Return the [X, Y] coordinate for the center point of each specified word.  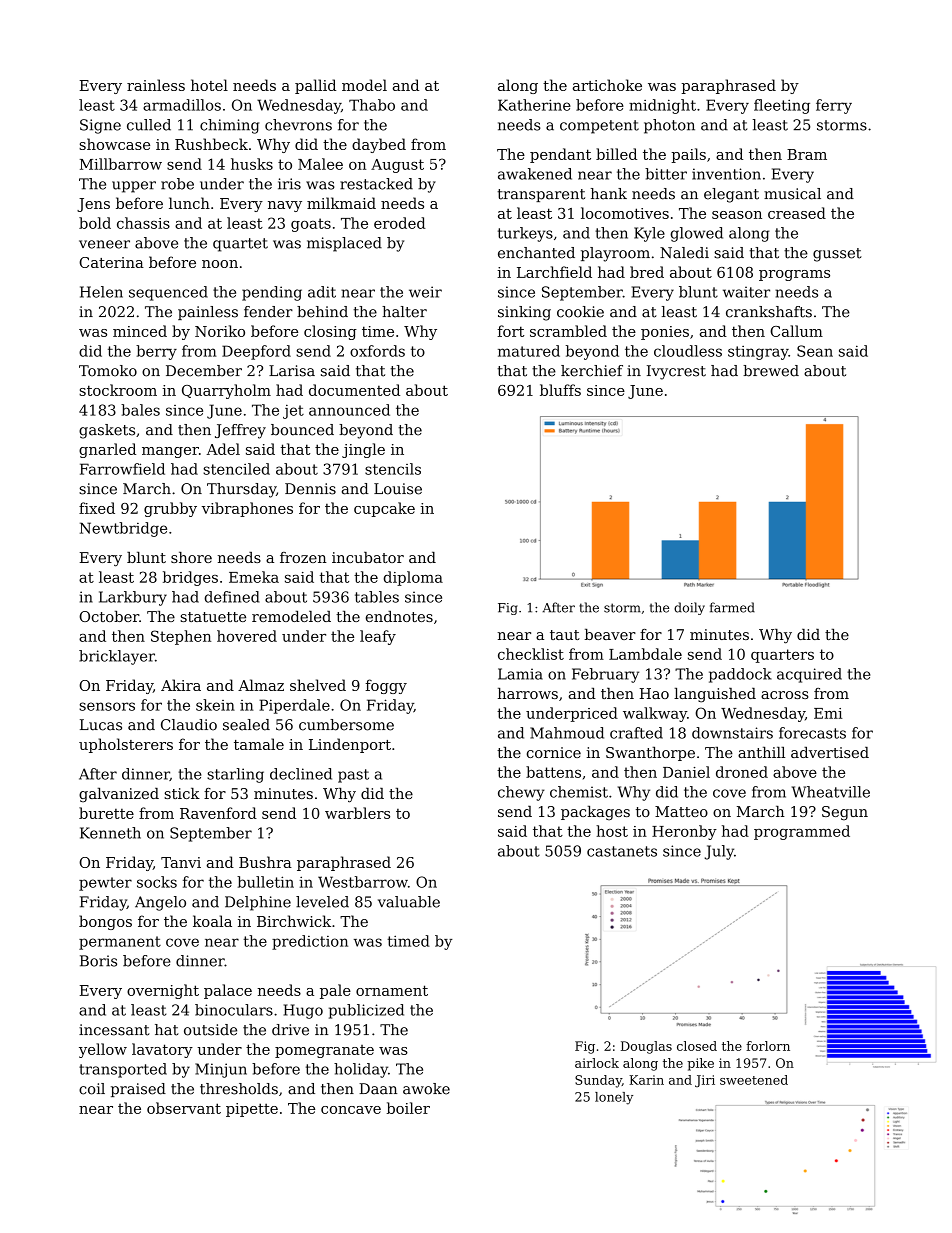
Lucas [101, 725]
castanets [622, 851]
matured [529, 351]
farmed [732, 607]
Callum [796, 331]
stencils [393, 469]
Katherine [534, 105]
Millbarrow [121, 164]
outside [210, 1030]
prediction [310, 942]
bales [140, 410]
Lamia [520, 674]
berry [156, 352]
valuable [409, 902]
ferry [834, 106]
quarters [782, 656]
